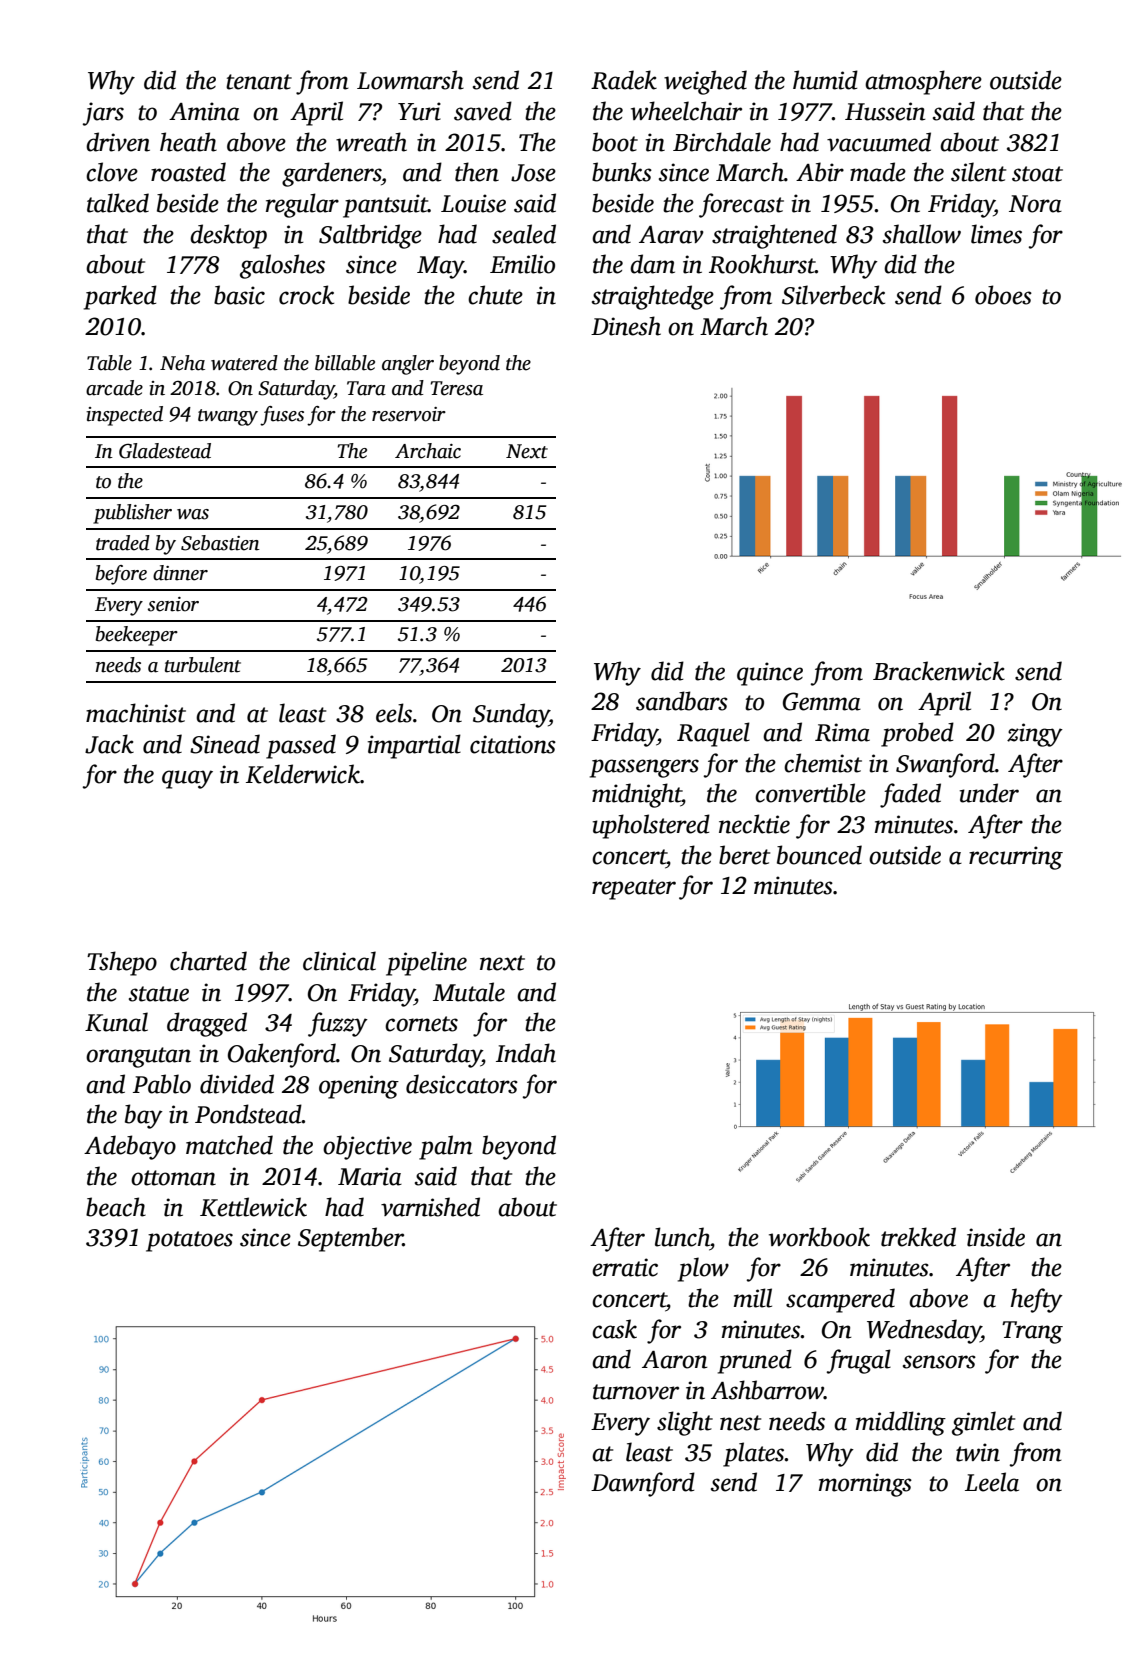  What do you see at coordinates (430, 1207) in the screenshot?
I see `varnished` at bounding box center [430, 1207].
